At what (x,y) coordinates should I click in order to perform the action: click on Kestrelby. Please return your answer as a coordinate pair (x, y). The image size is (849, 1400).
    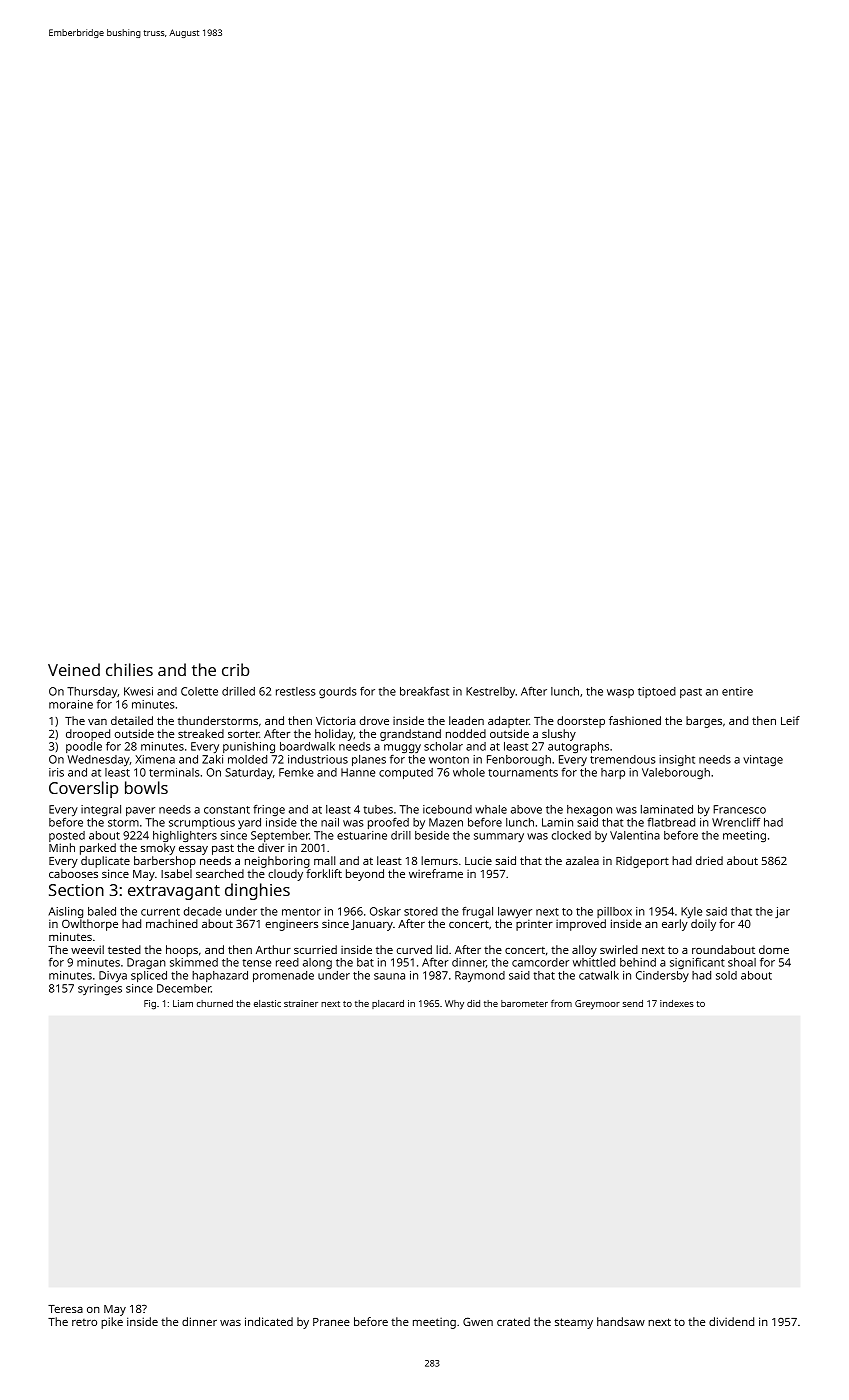
    Looking at the image, I should click on (490, 692).
